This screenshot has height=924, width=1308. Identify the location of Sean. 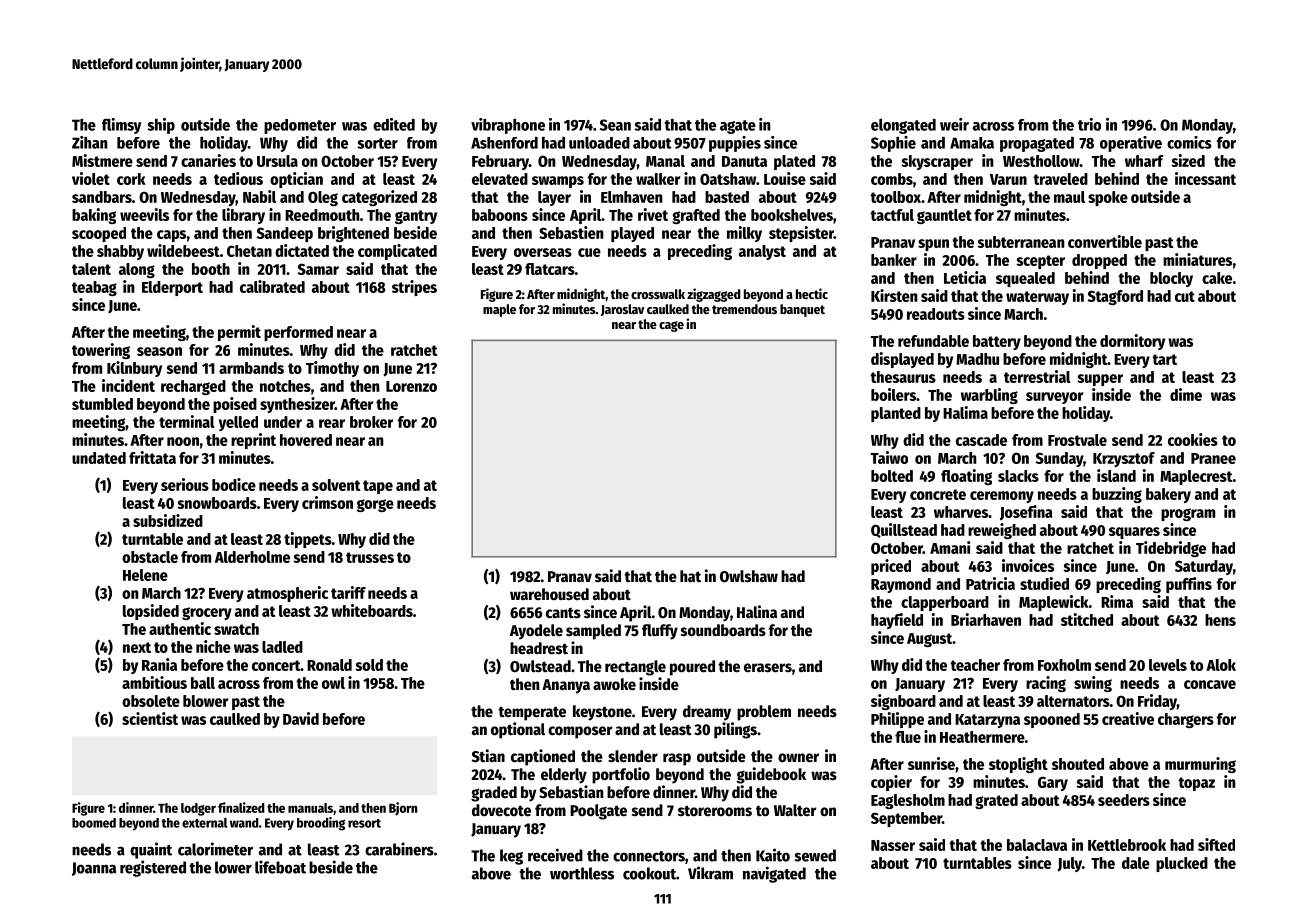
(615, 125).
